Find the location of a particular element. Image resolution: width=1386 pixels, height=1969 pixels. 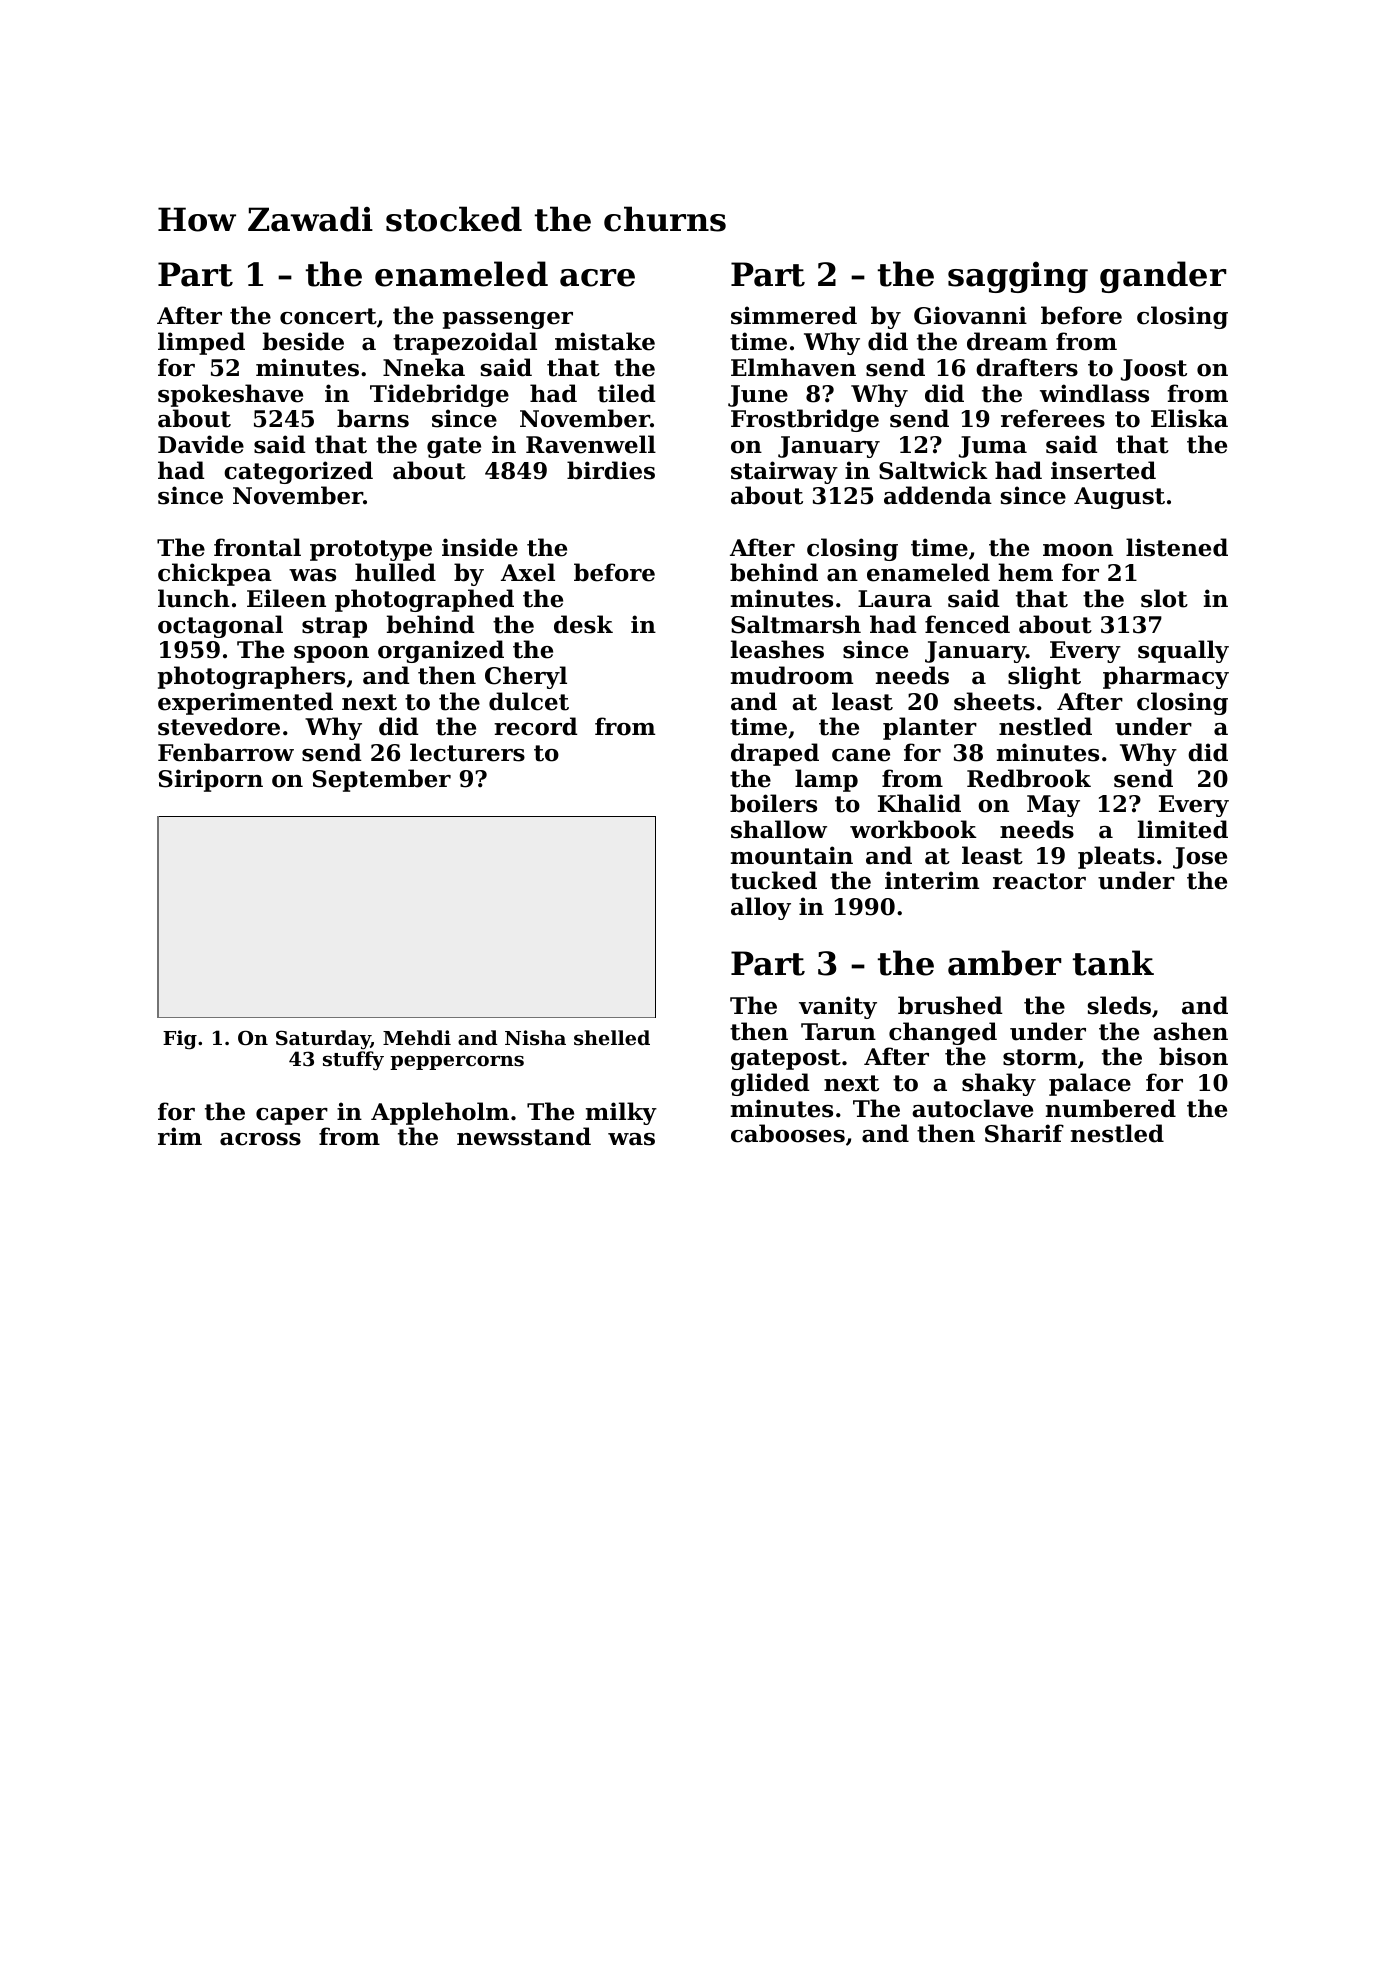

desk is located at coordinates (583, 624).
